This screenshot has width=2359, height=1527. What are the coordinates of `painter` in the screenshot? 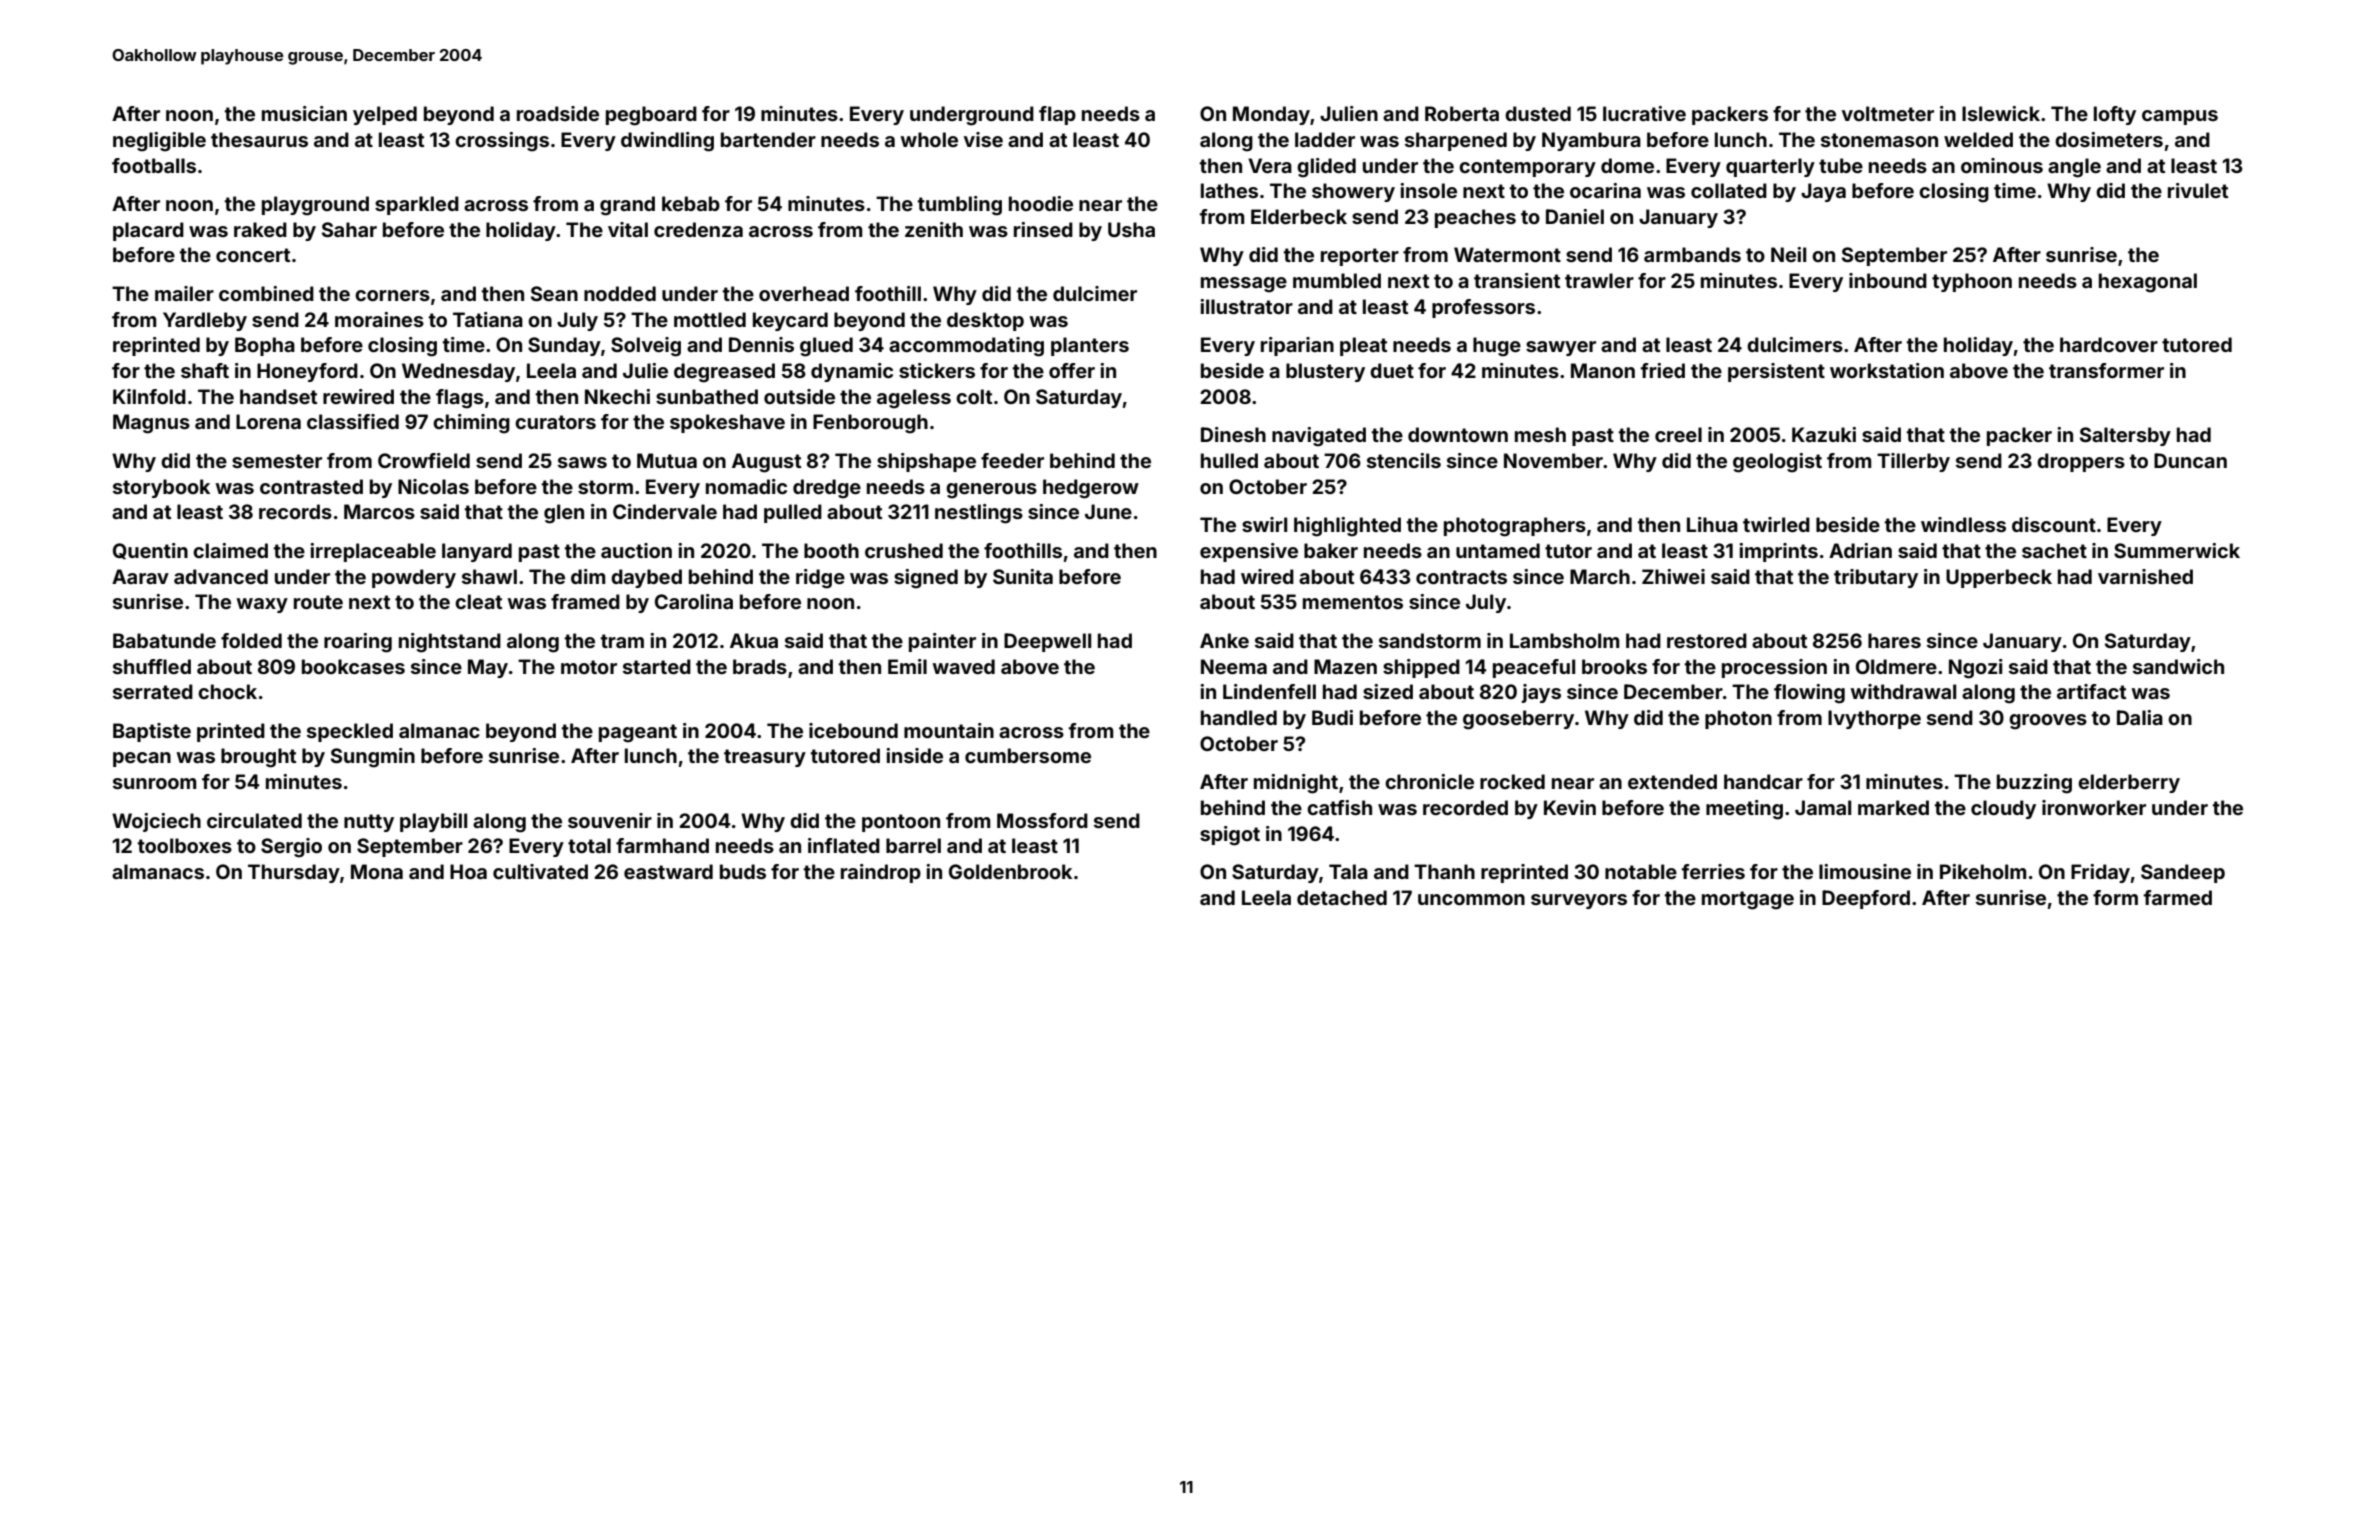 It's located at (942, 642).
